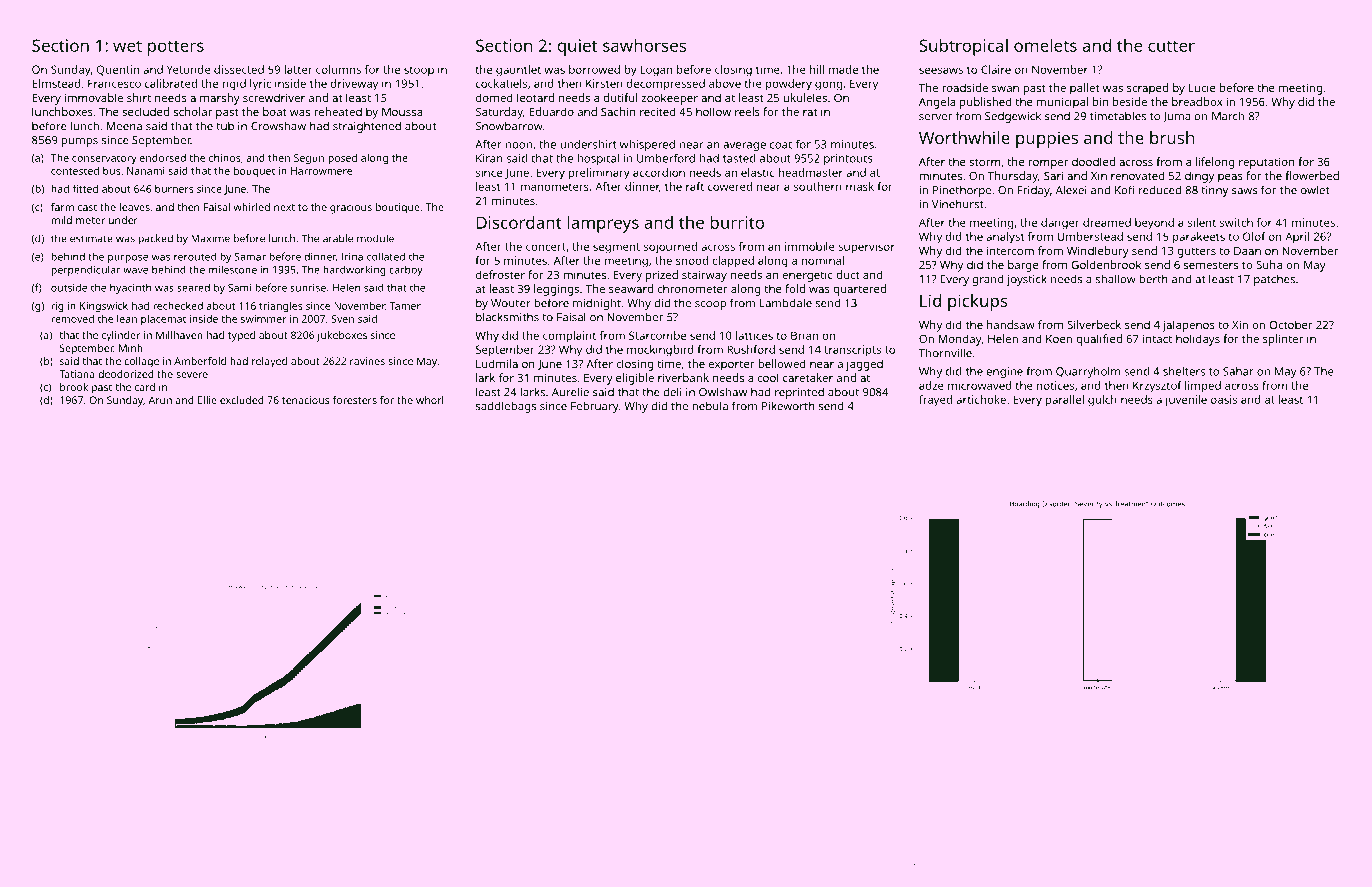 This screenshot has width=1372, height=887. Describe the element at coordinates (160, 400) in the screenshot. I see `Arun` at that location.
